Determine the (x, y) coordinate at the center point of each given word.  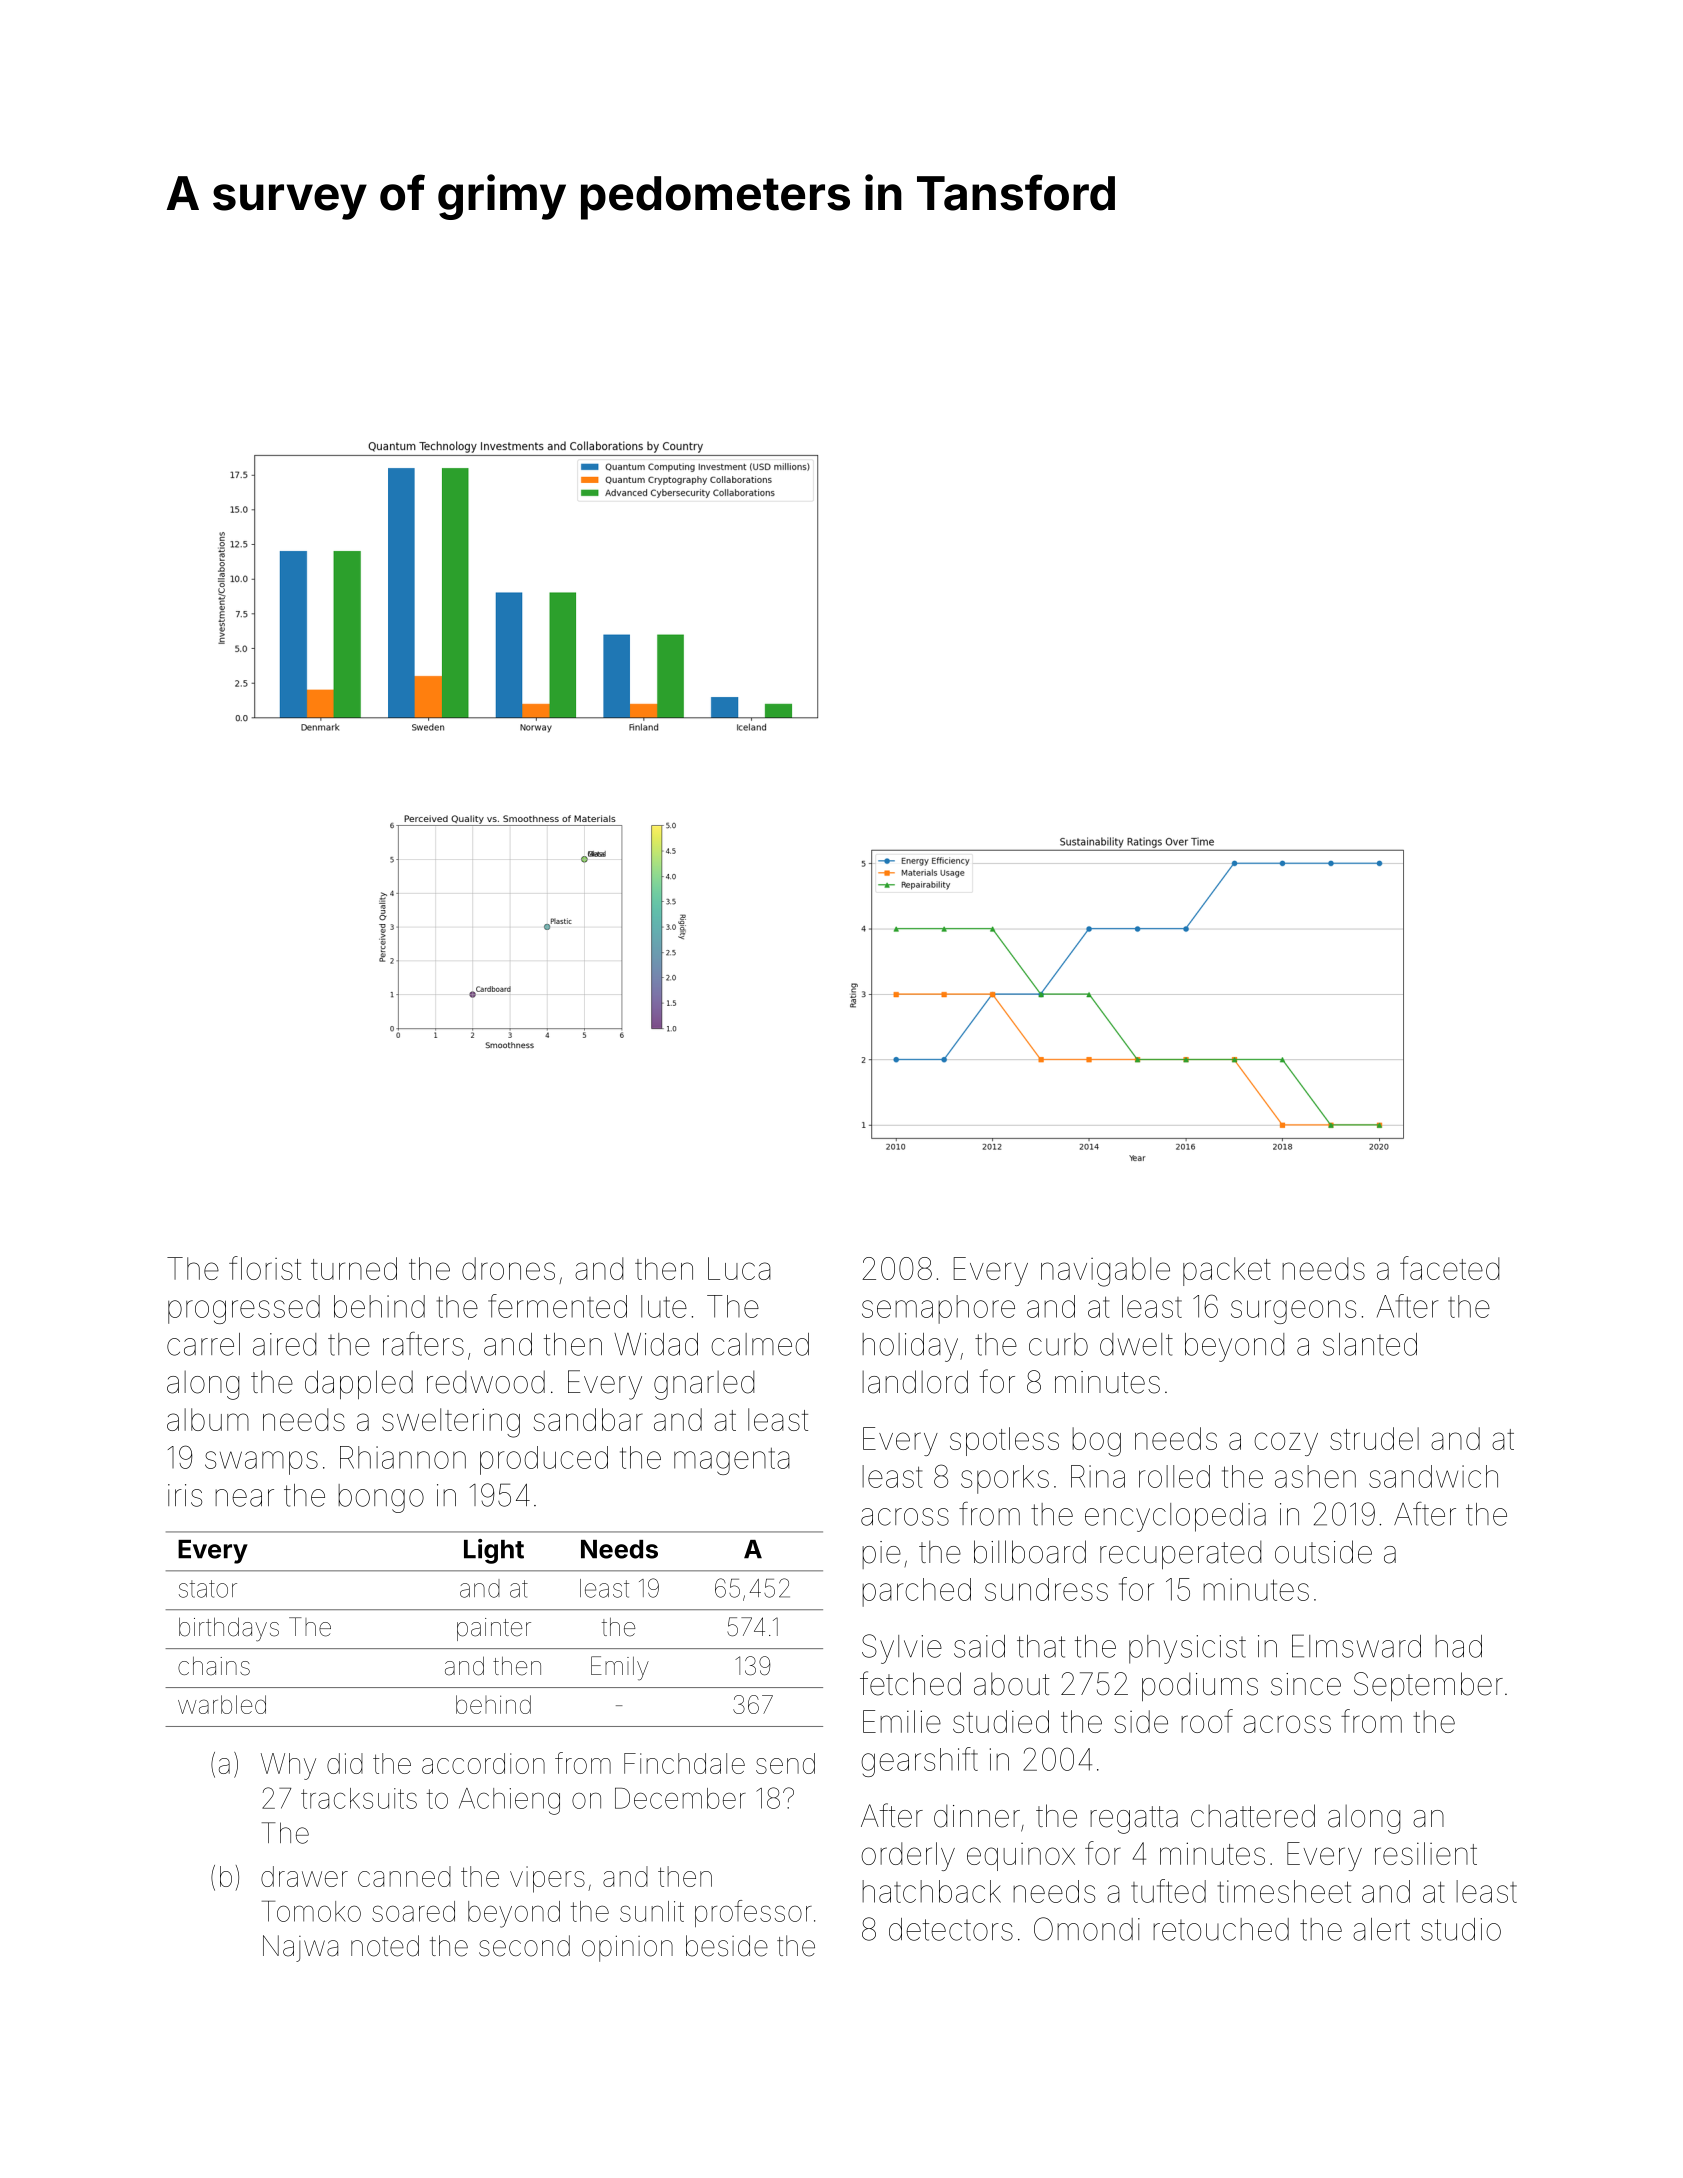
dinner (977, 1816)
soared (413, 1911)
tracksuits (359, 1798)
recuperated (1180, 1555)
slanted (1370, 1344)
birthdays (229, 1629)
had (1458, 1646)
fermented (557, 1306)
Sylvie (902, 1649)
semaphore (938, 1309)
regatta (1134, 1820)
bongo (381, 1498)
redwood (486, 1382)
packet (1227, 1271)
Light (494, 1551)
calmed (760, 1344)
